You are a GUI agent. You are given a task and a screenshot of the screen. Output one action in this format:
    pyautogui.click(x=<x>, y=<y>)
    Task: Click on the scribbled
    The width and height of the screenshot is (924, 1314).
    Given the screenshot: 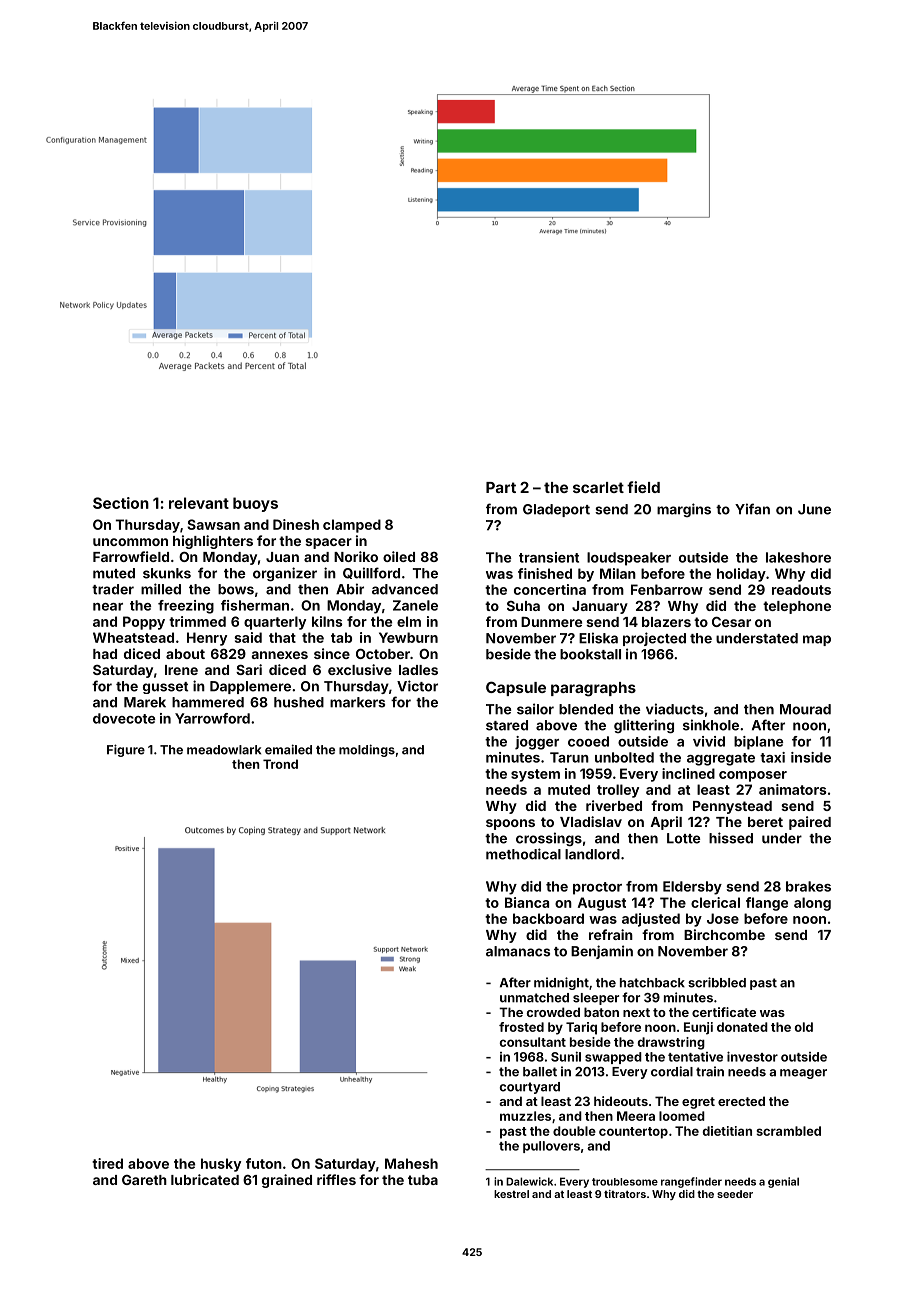 What is the action you would take?
    pyautogui.click(x=717, y=982)
